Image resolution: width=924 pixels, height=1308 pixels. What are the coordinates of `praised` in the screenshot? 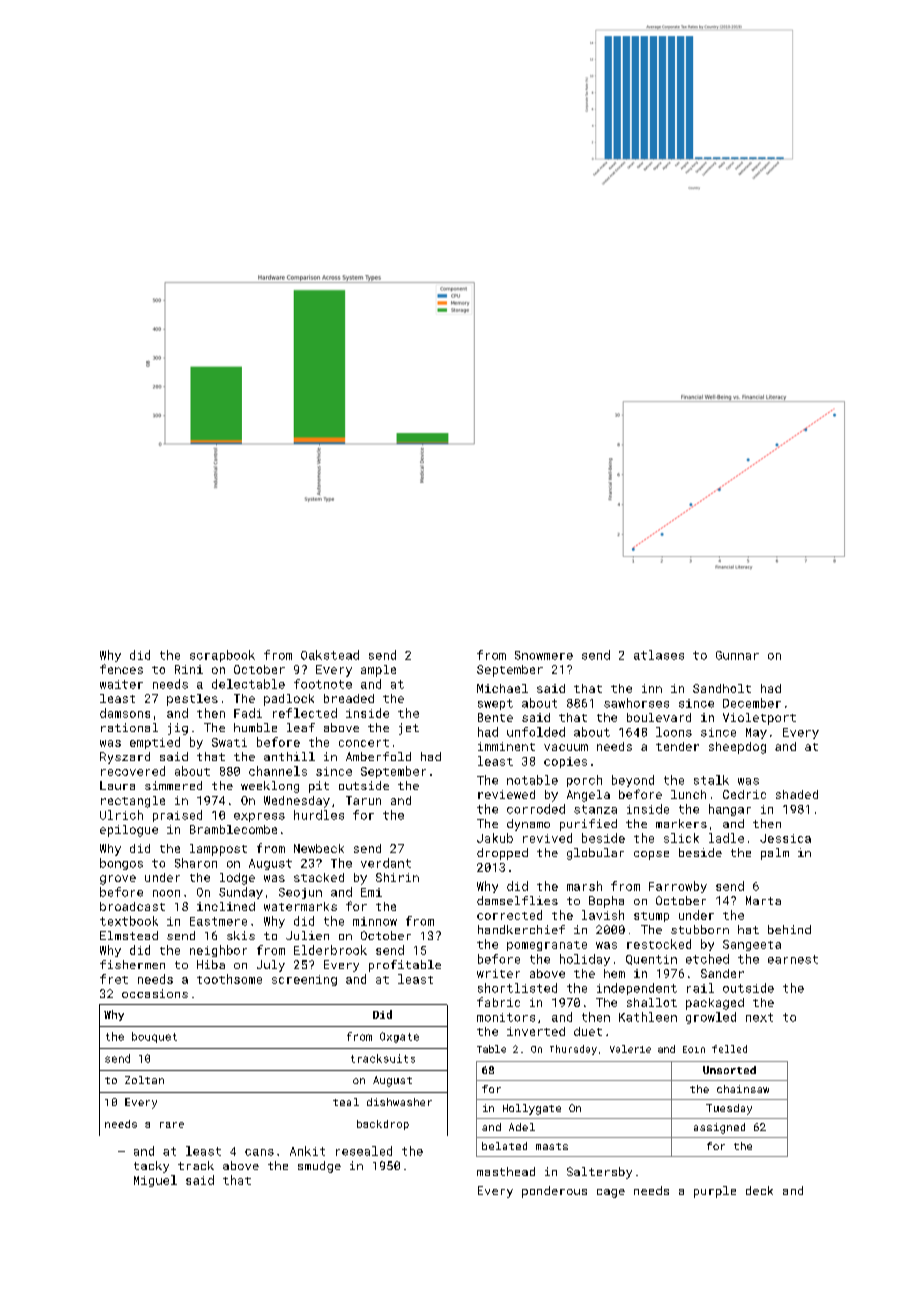 It's located at (177, 816).
